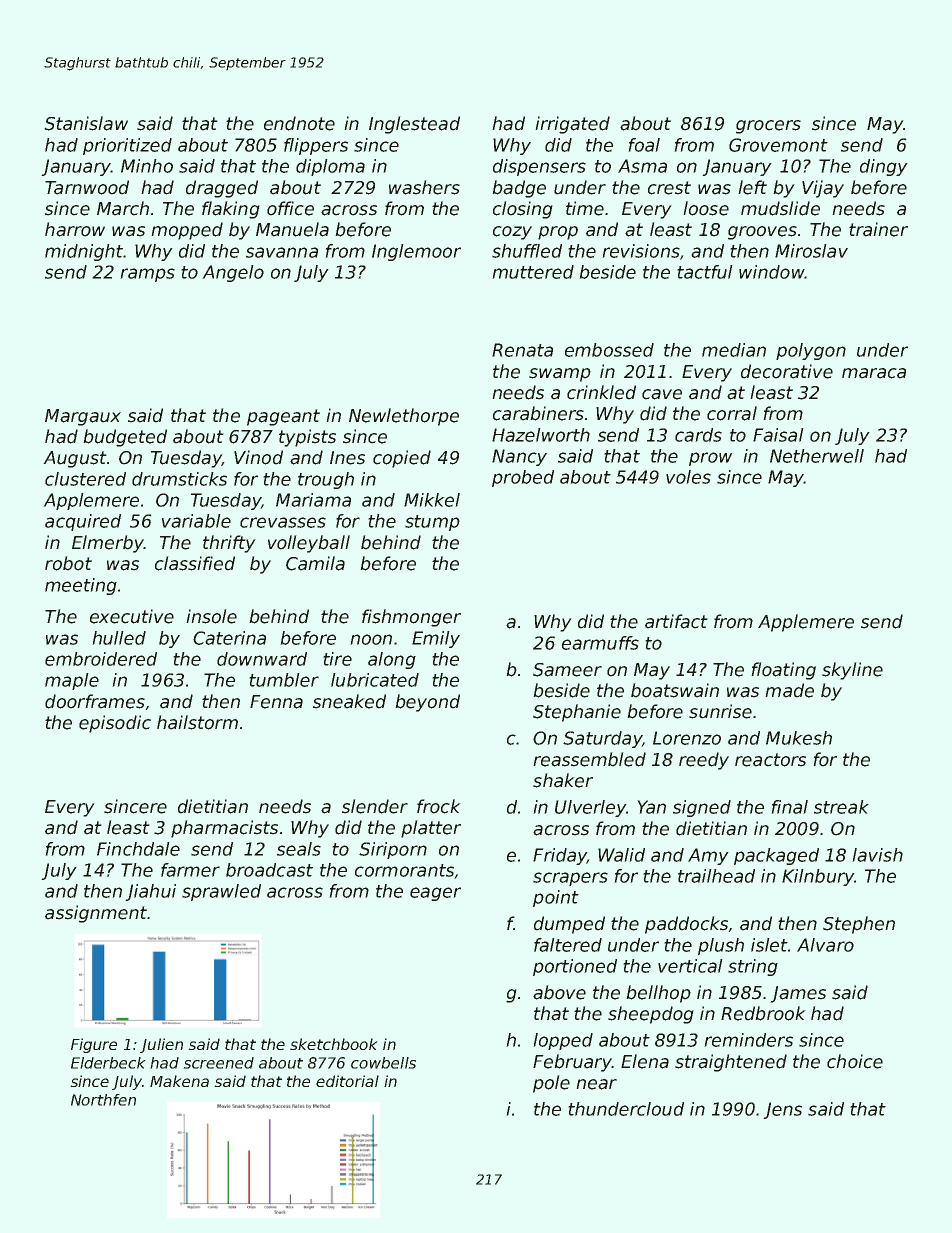 Image resolution: width=952 pixels, height=1233 pixels. I want to click on Stanislaw, so click(86, 123).
